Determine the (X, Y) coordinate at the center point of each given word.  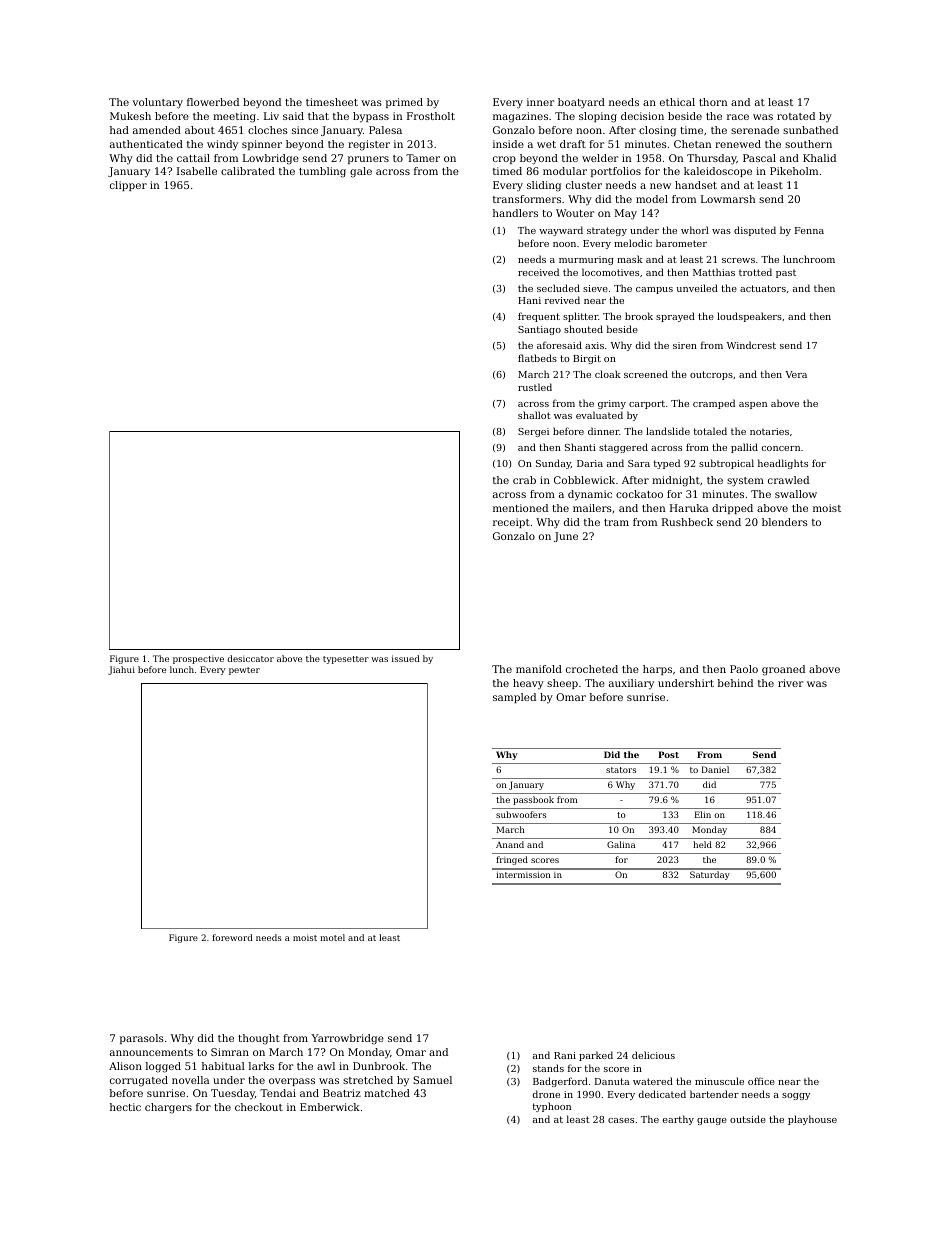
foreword (232, 937)
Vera (796, 374)
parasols (142, 1039)
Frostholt (431, 116)
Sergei (533, 432)
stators (621, 770)
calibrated (248, 171)
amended (157, 130)
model (652, 199)
